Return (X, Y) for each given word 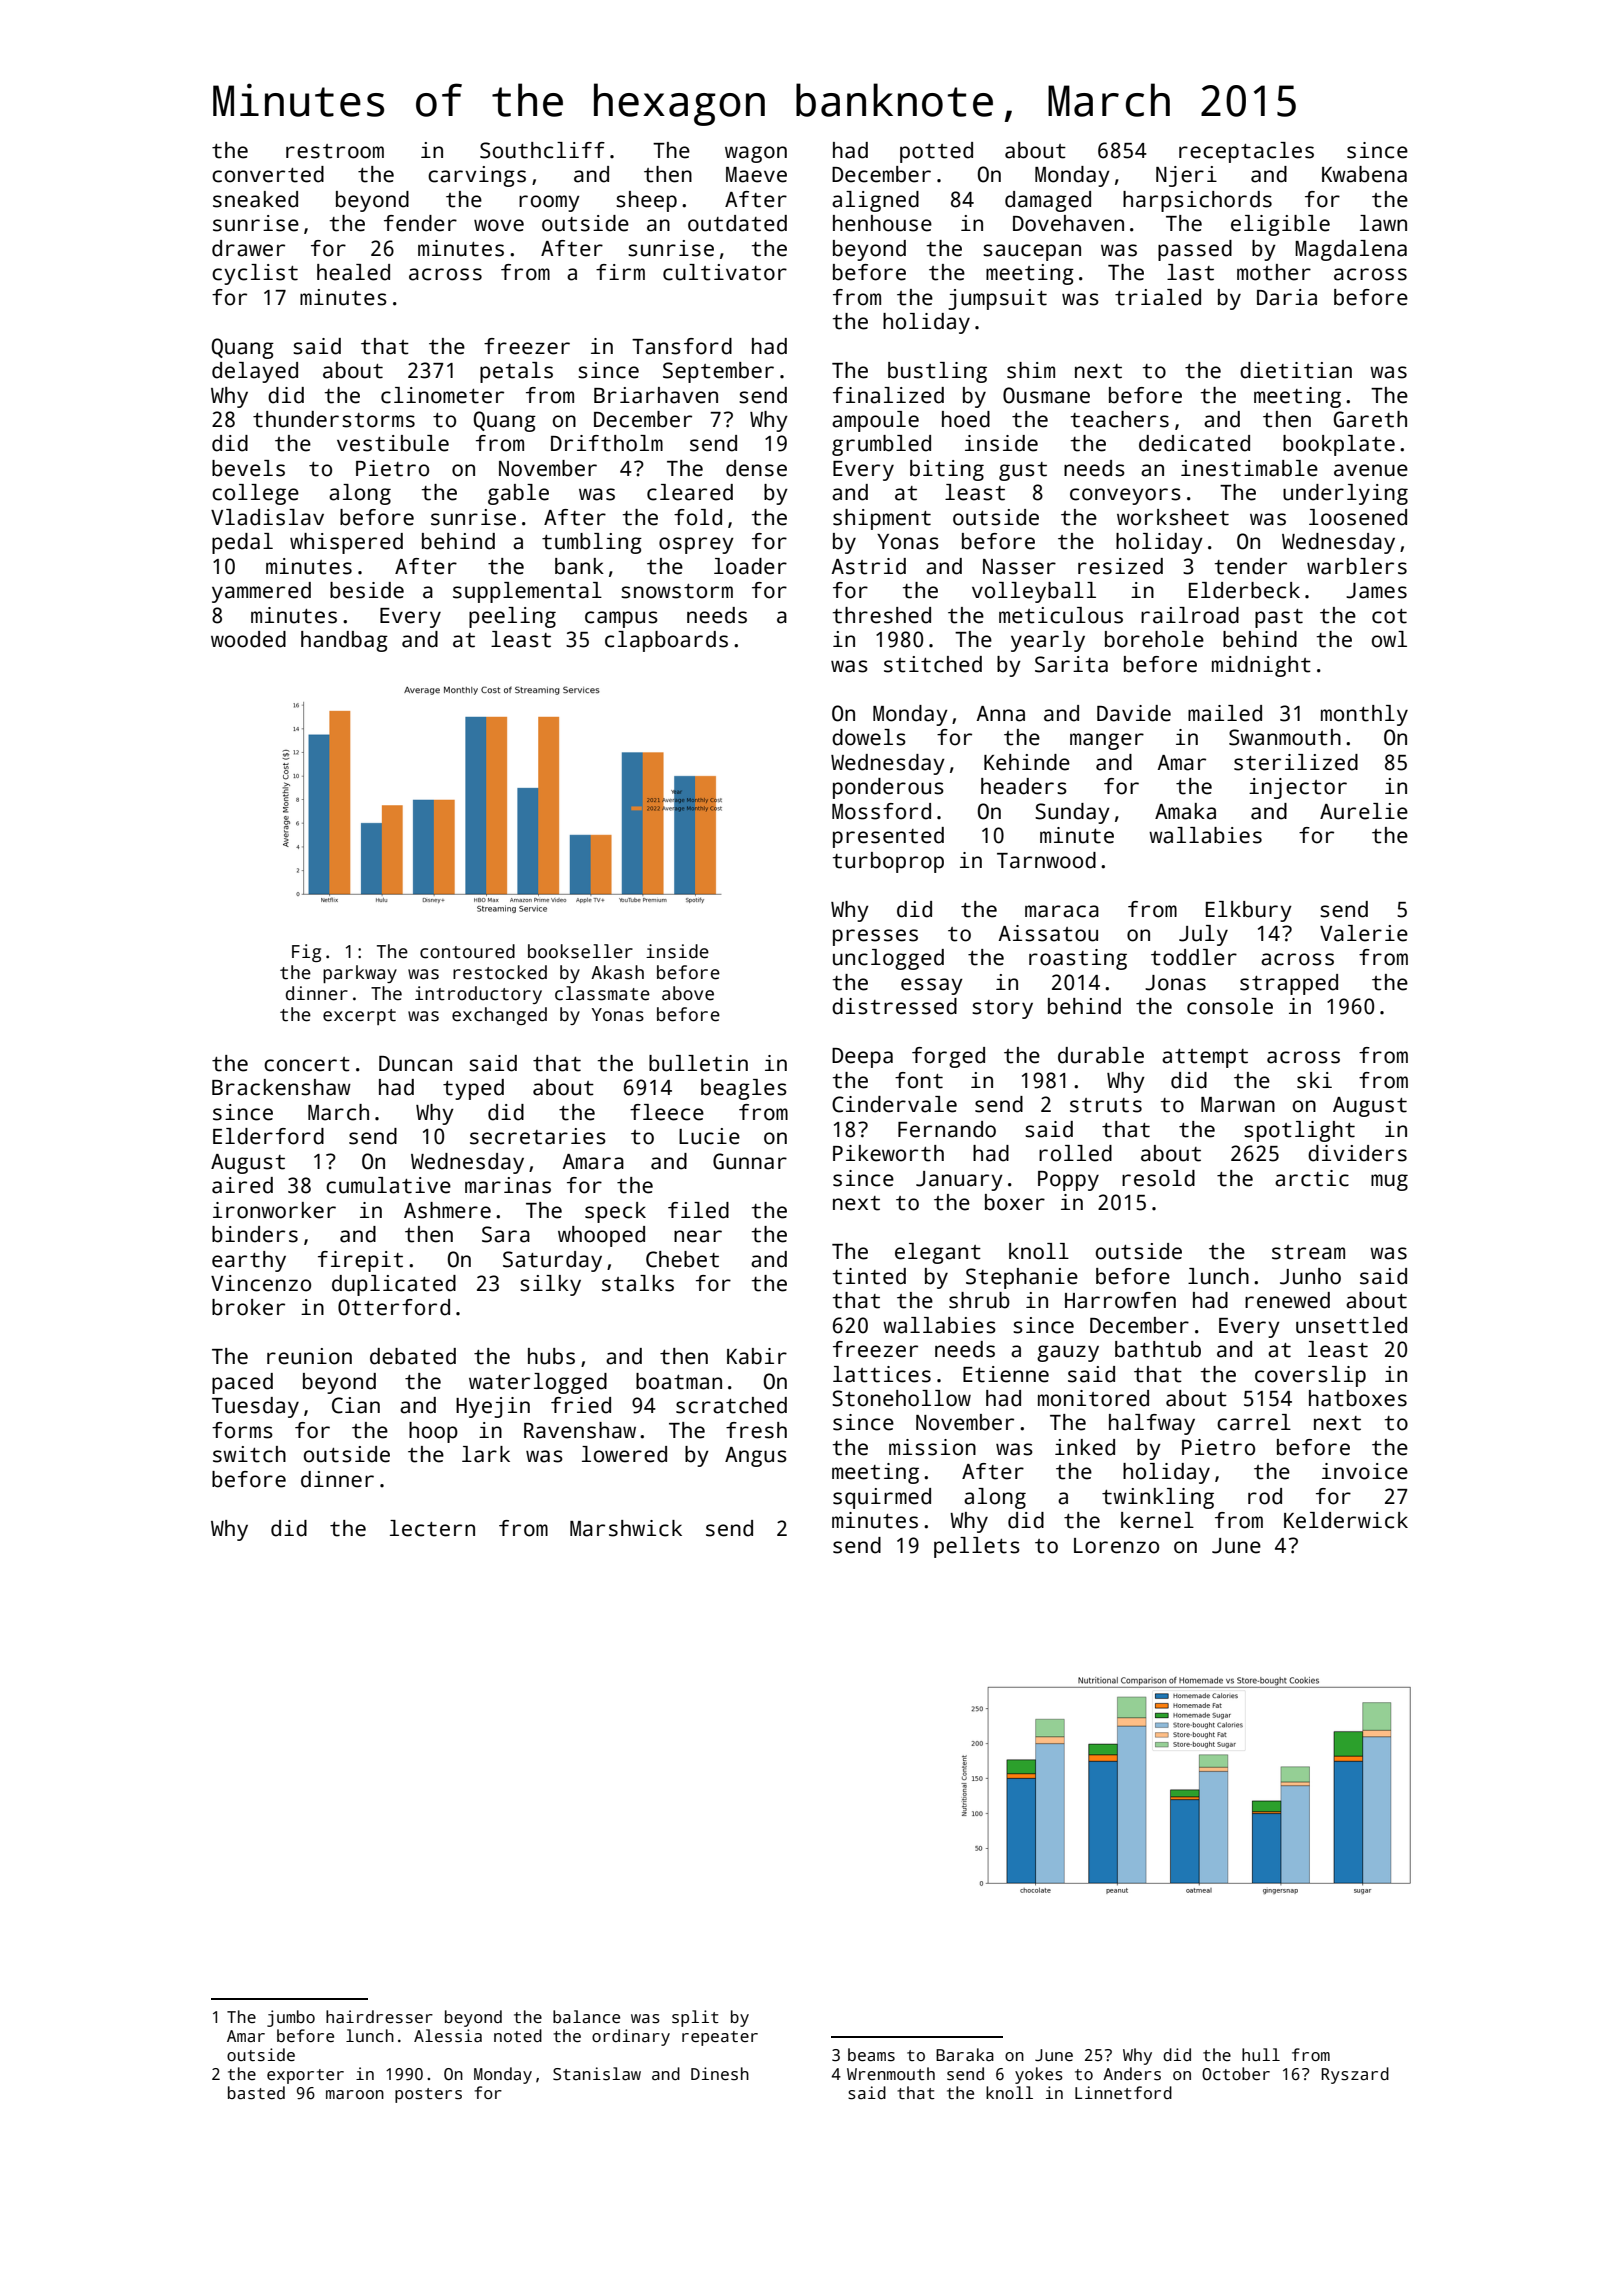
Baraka (965, 2055)
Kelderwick (1346, 1520)
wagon (756, 154)
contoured (467, 951)
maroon (355, 2095)
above (688, 993)
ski (1314, 1080)
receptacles (1246, 152)
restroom (335, 151)
